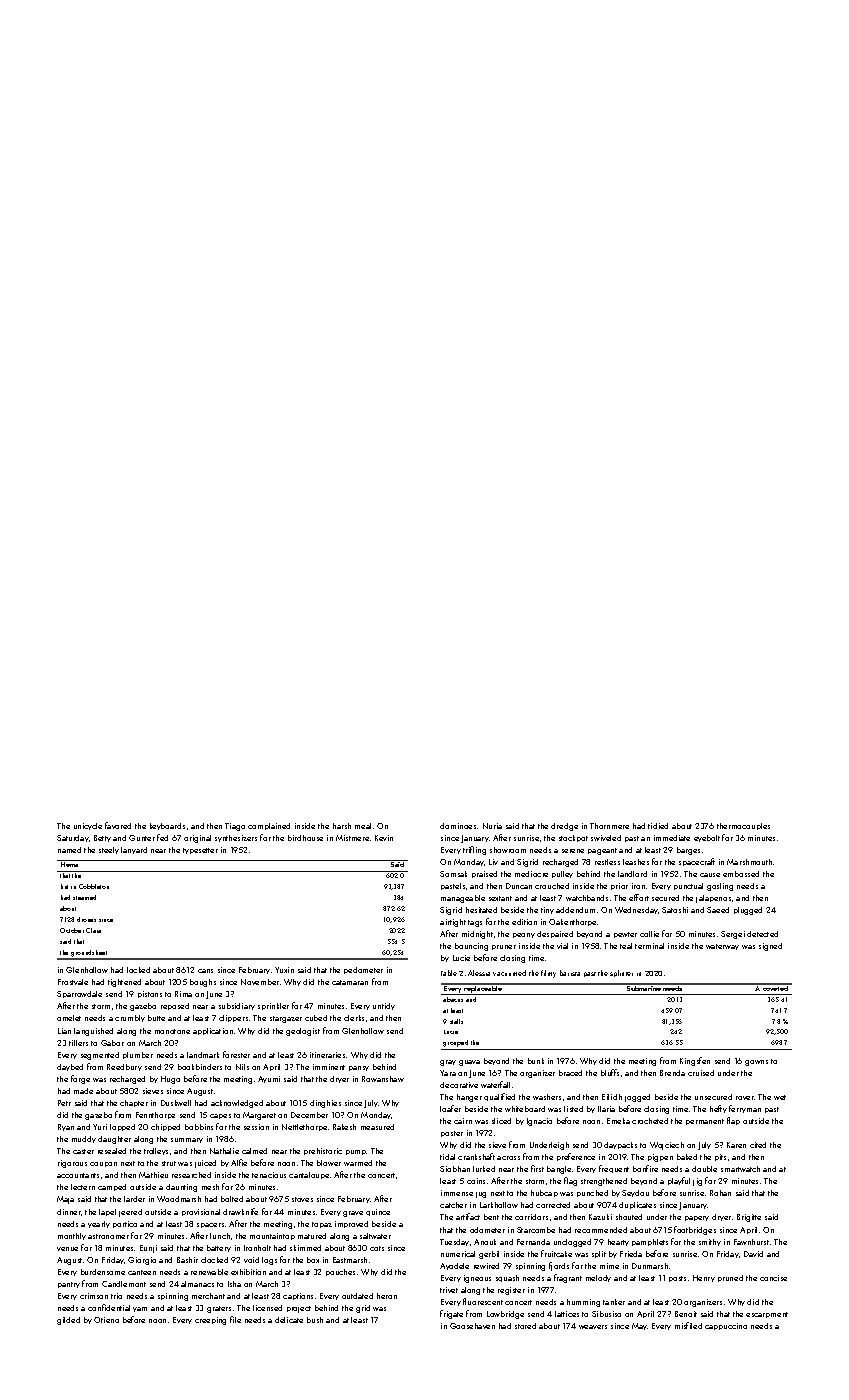 The height and width of the screenshot is (1400, 849). Describe the element at coordinates (68, 1321) in the screenshot. I see `gilded` at that location.
